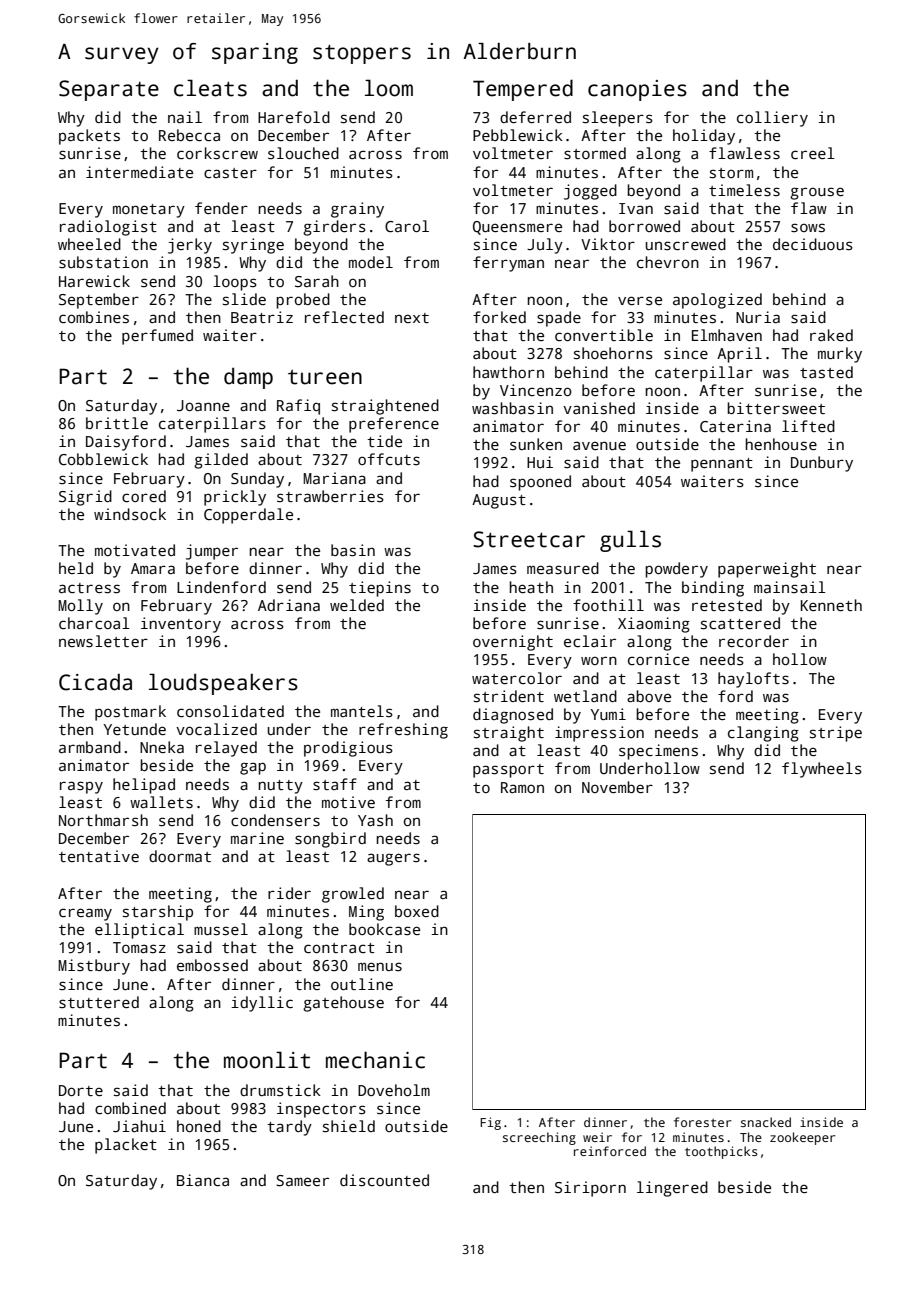  What do you see at coordinates (394, 425) in the document?
I see `preference` at bounding box center [394, 425].
